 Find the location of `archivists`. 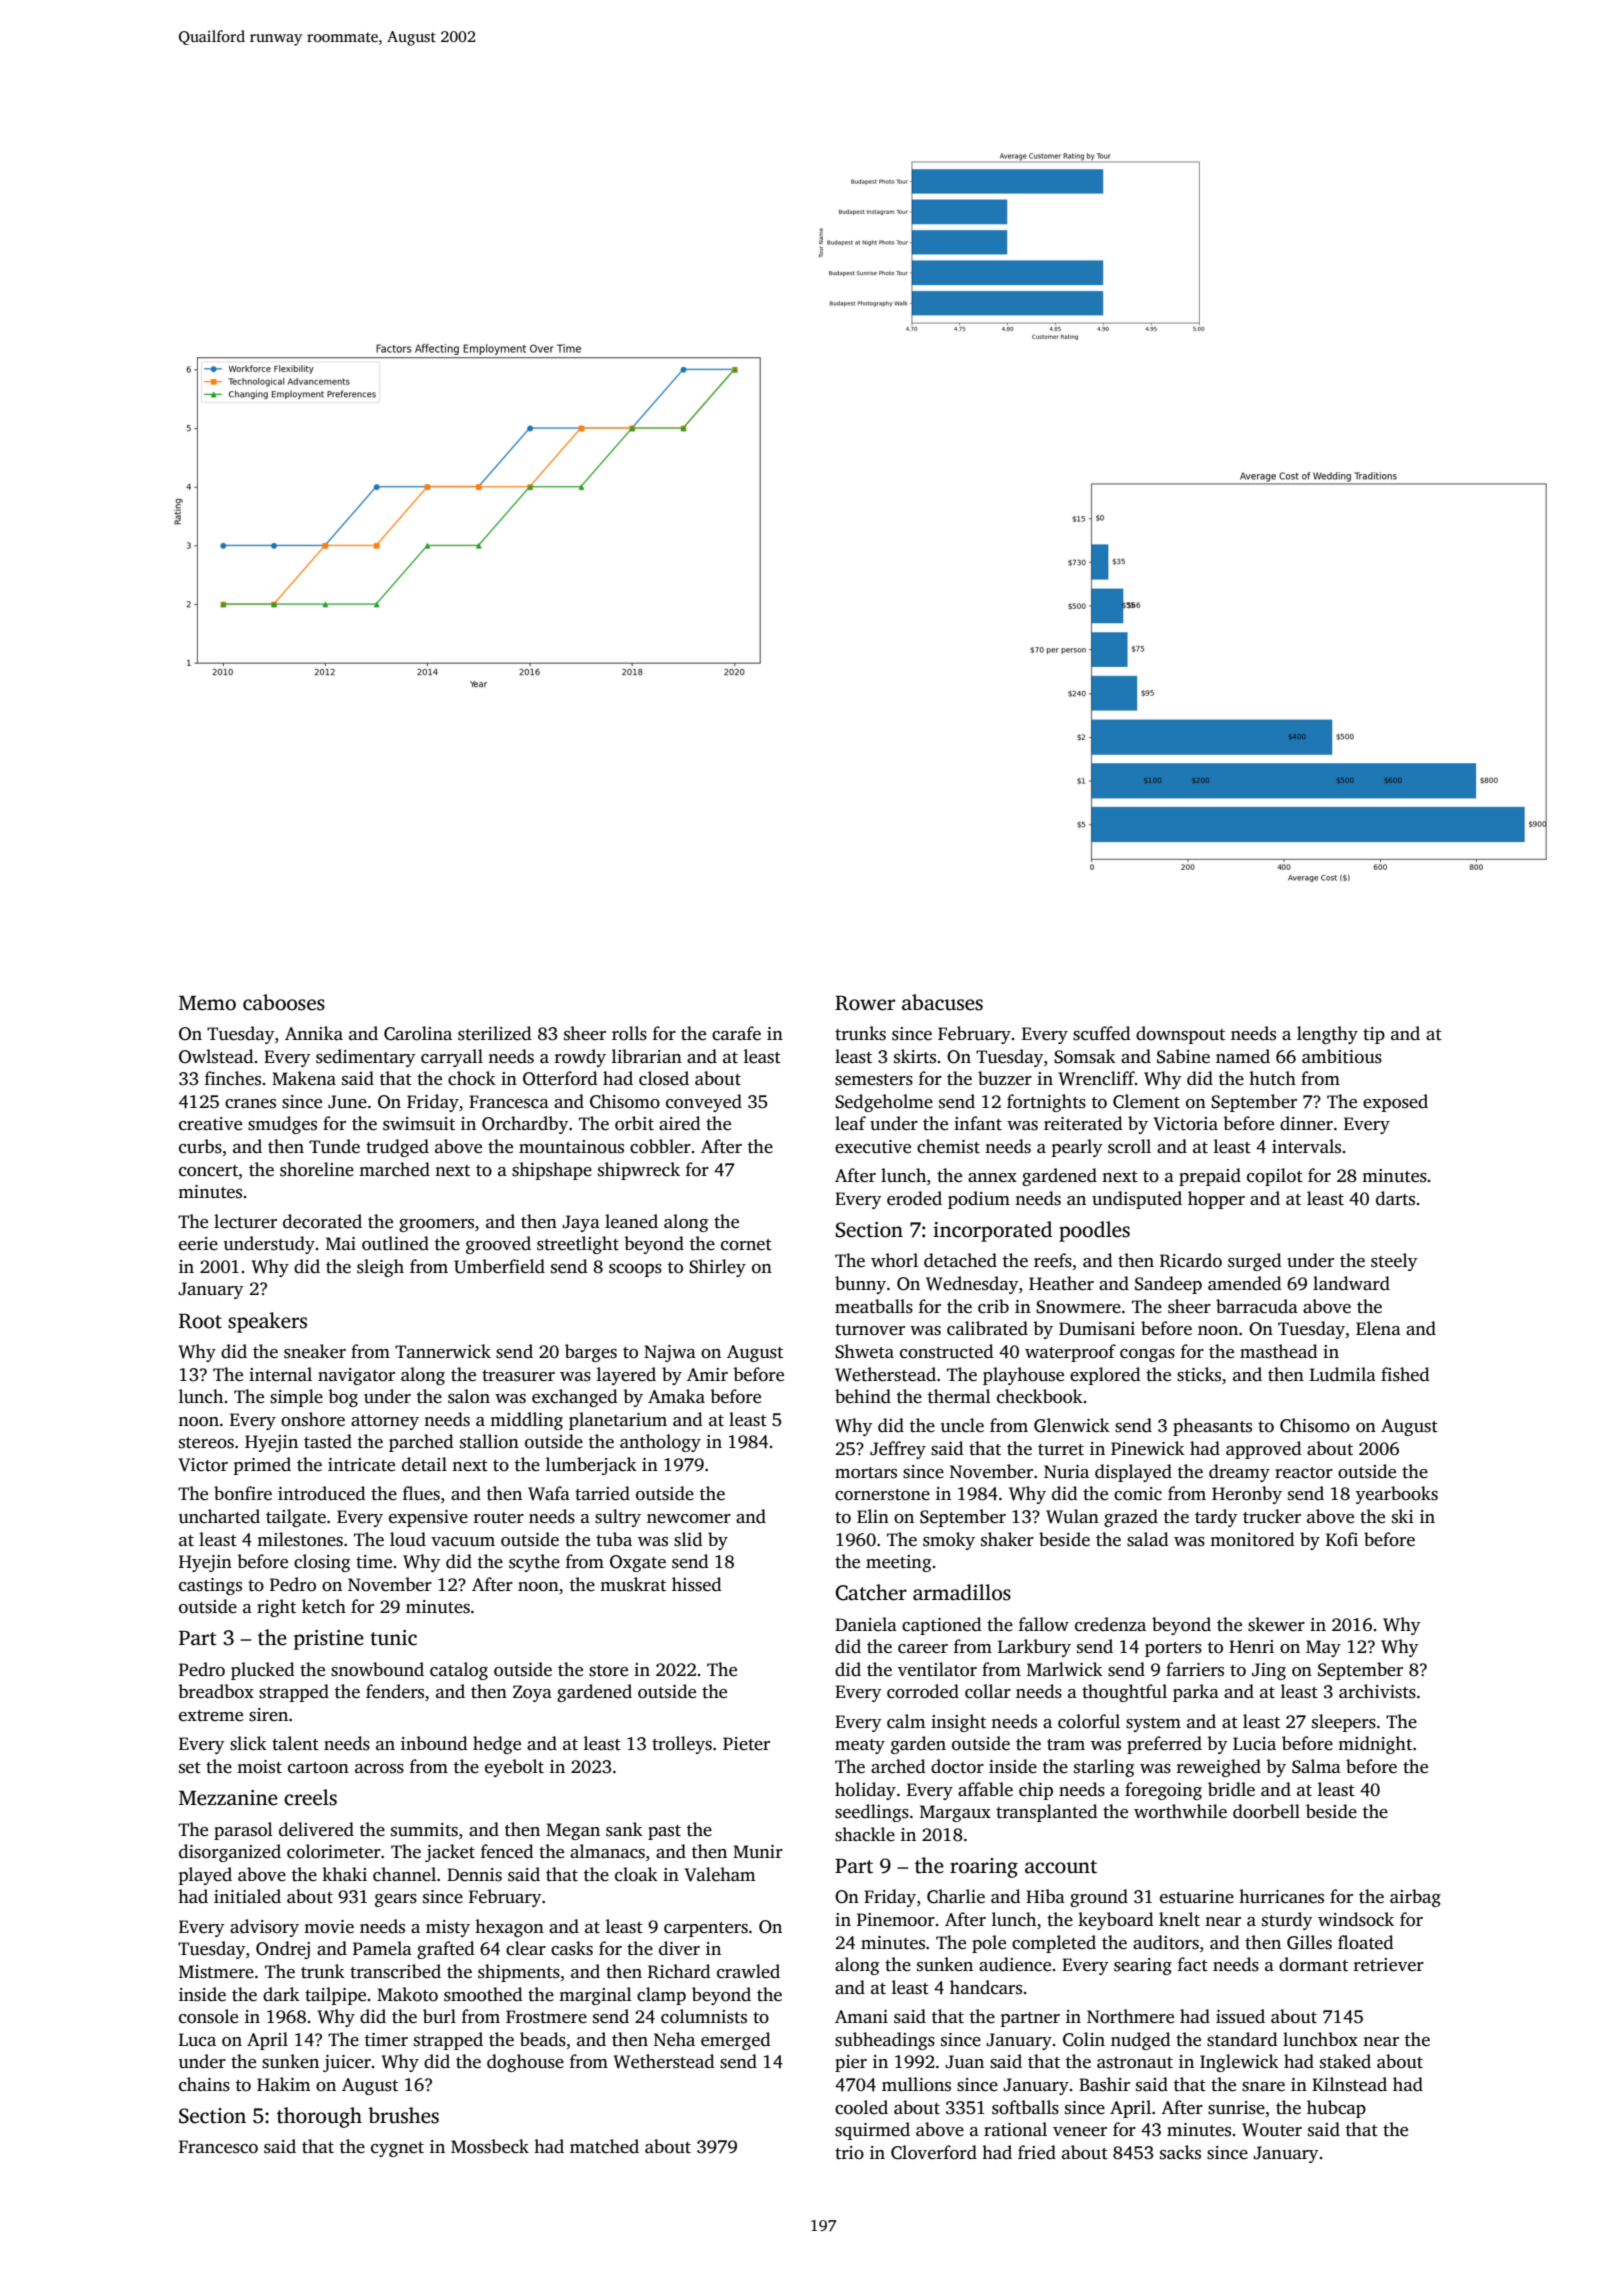

archivists is located at coordinates (1377, 1691).
